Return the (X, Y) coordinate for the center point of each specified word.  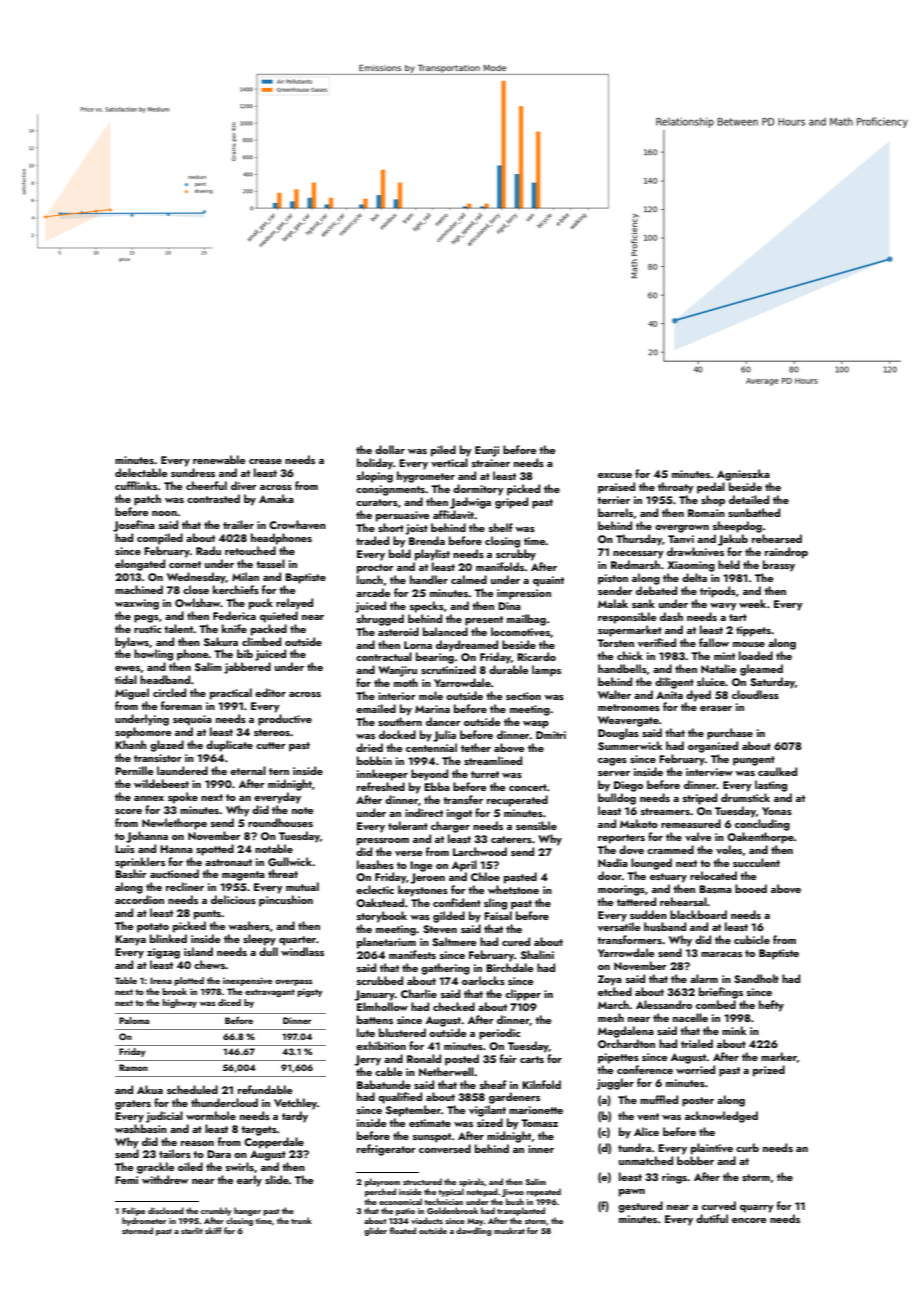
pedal (711, 488)
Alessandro (664, 1004)
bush (515, 1201)
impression (524, 594)
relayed (294, 604)
